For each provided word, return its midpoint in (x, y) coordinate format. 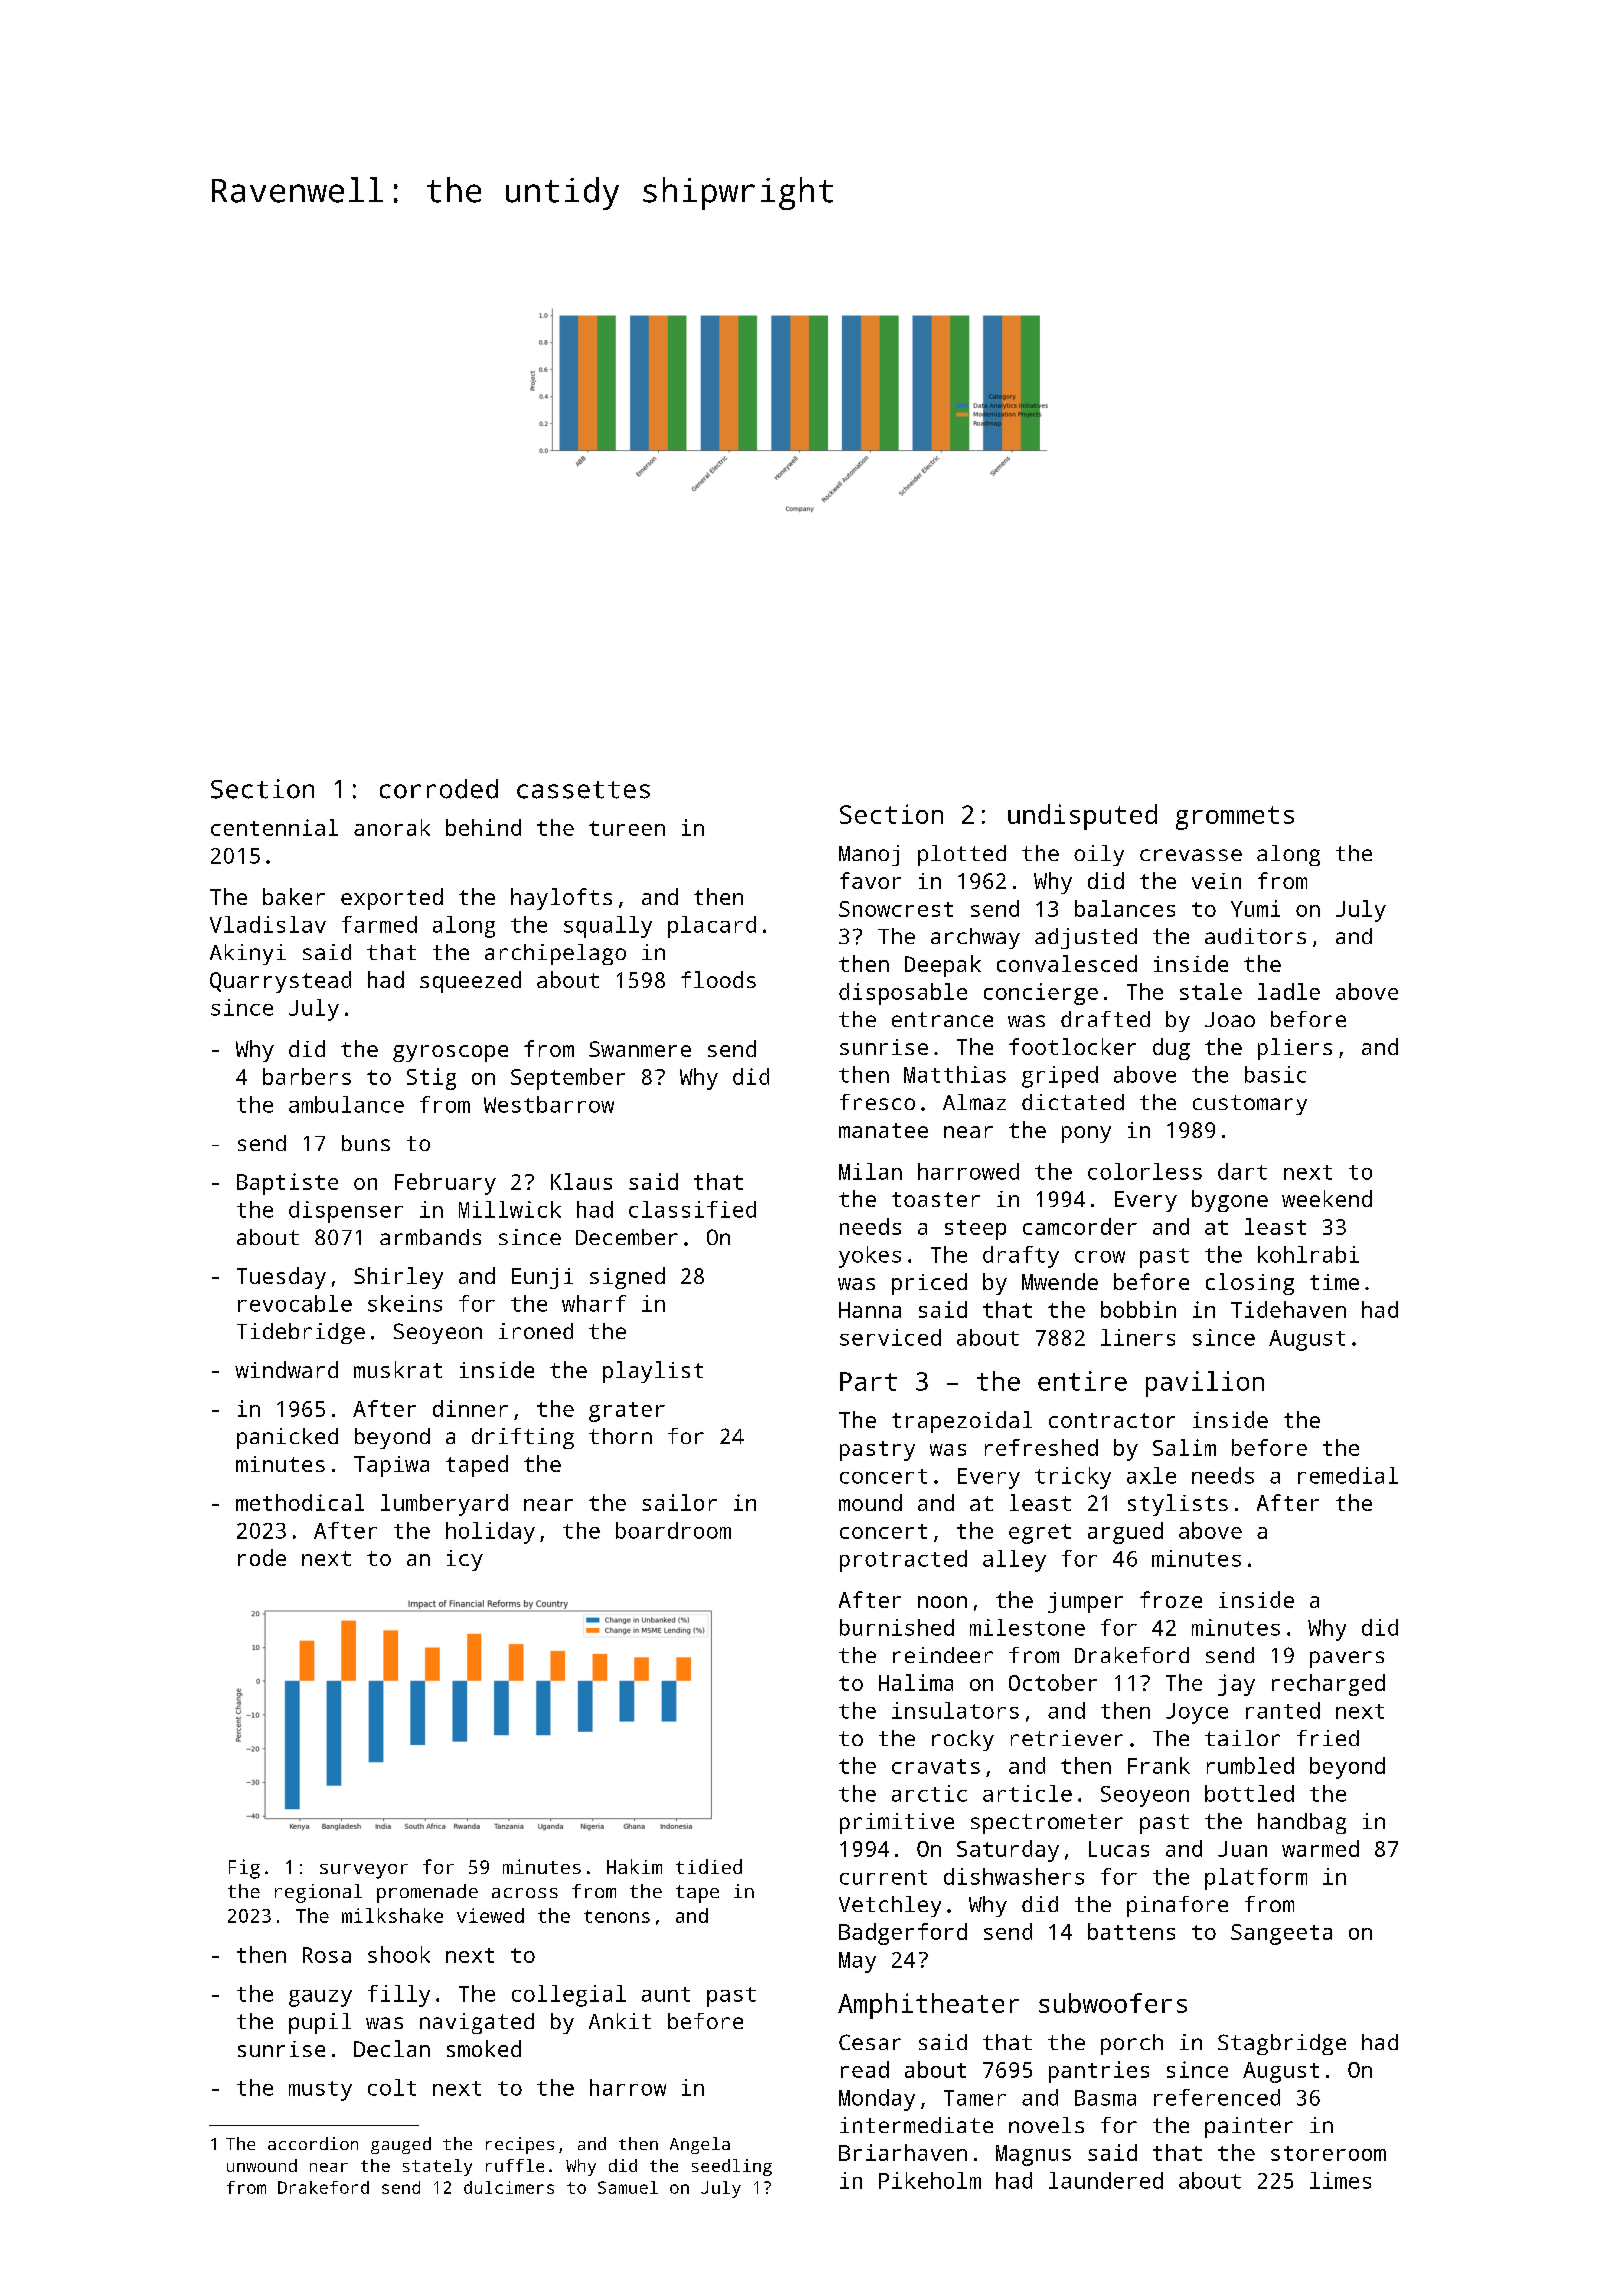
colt (392, 2087)
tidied (709, 1866)
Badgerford (903, 1934)
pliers (1295, 1049)
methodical (300, 1502)
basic (1275, 1074)
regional (318, 1893)
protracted (903, 1561)
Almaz (974, 1102)
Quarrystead (280, 982)
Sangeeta (1281, 1934)
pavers (1347, 1659)
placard (712, 927)
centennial (274, 827)
